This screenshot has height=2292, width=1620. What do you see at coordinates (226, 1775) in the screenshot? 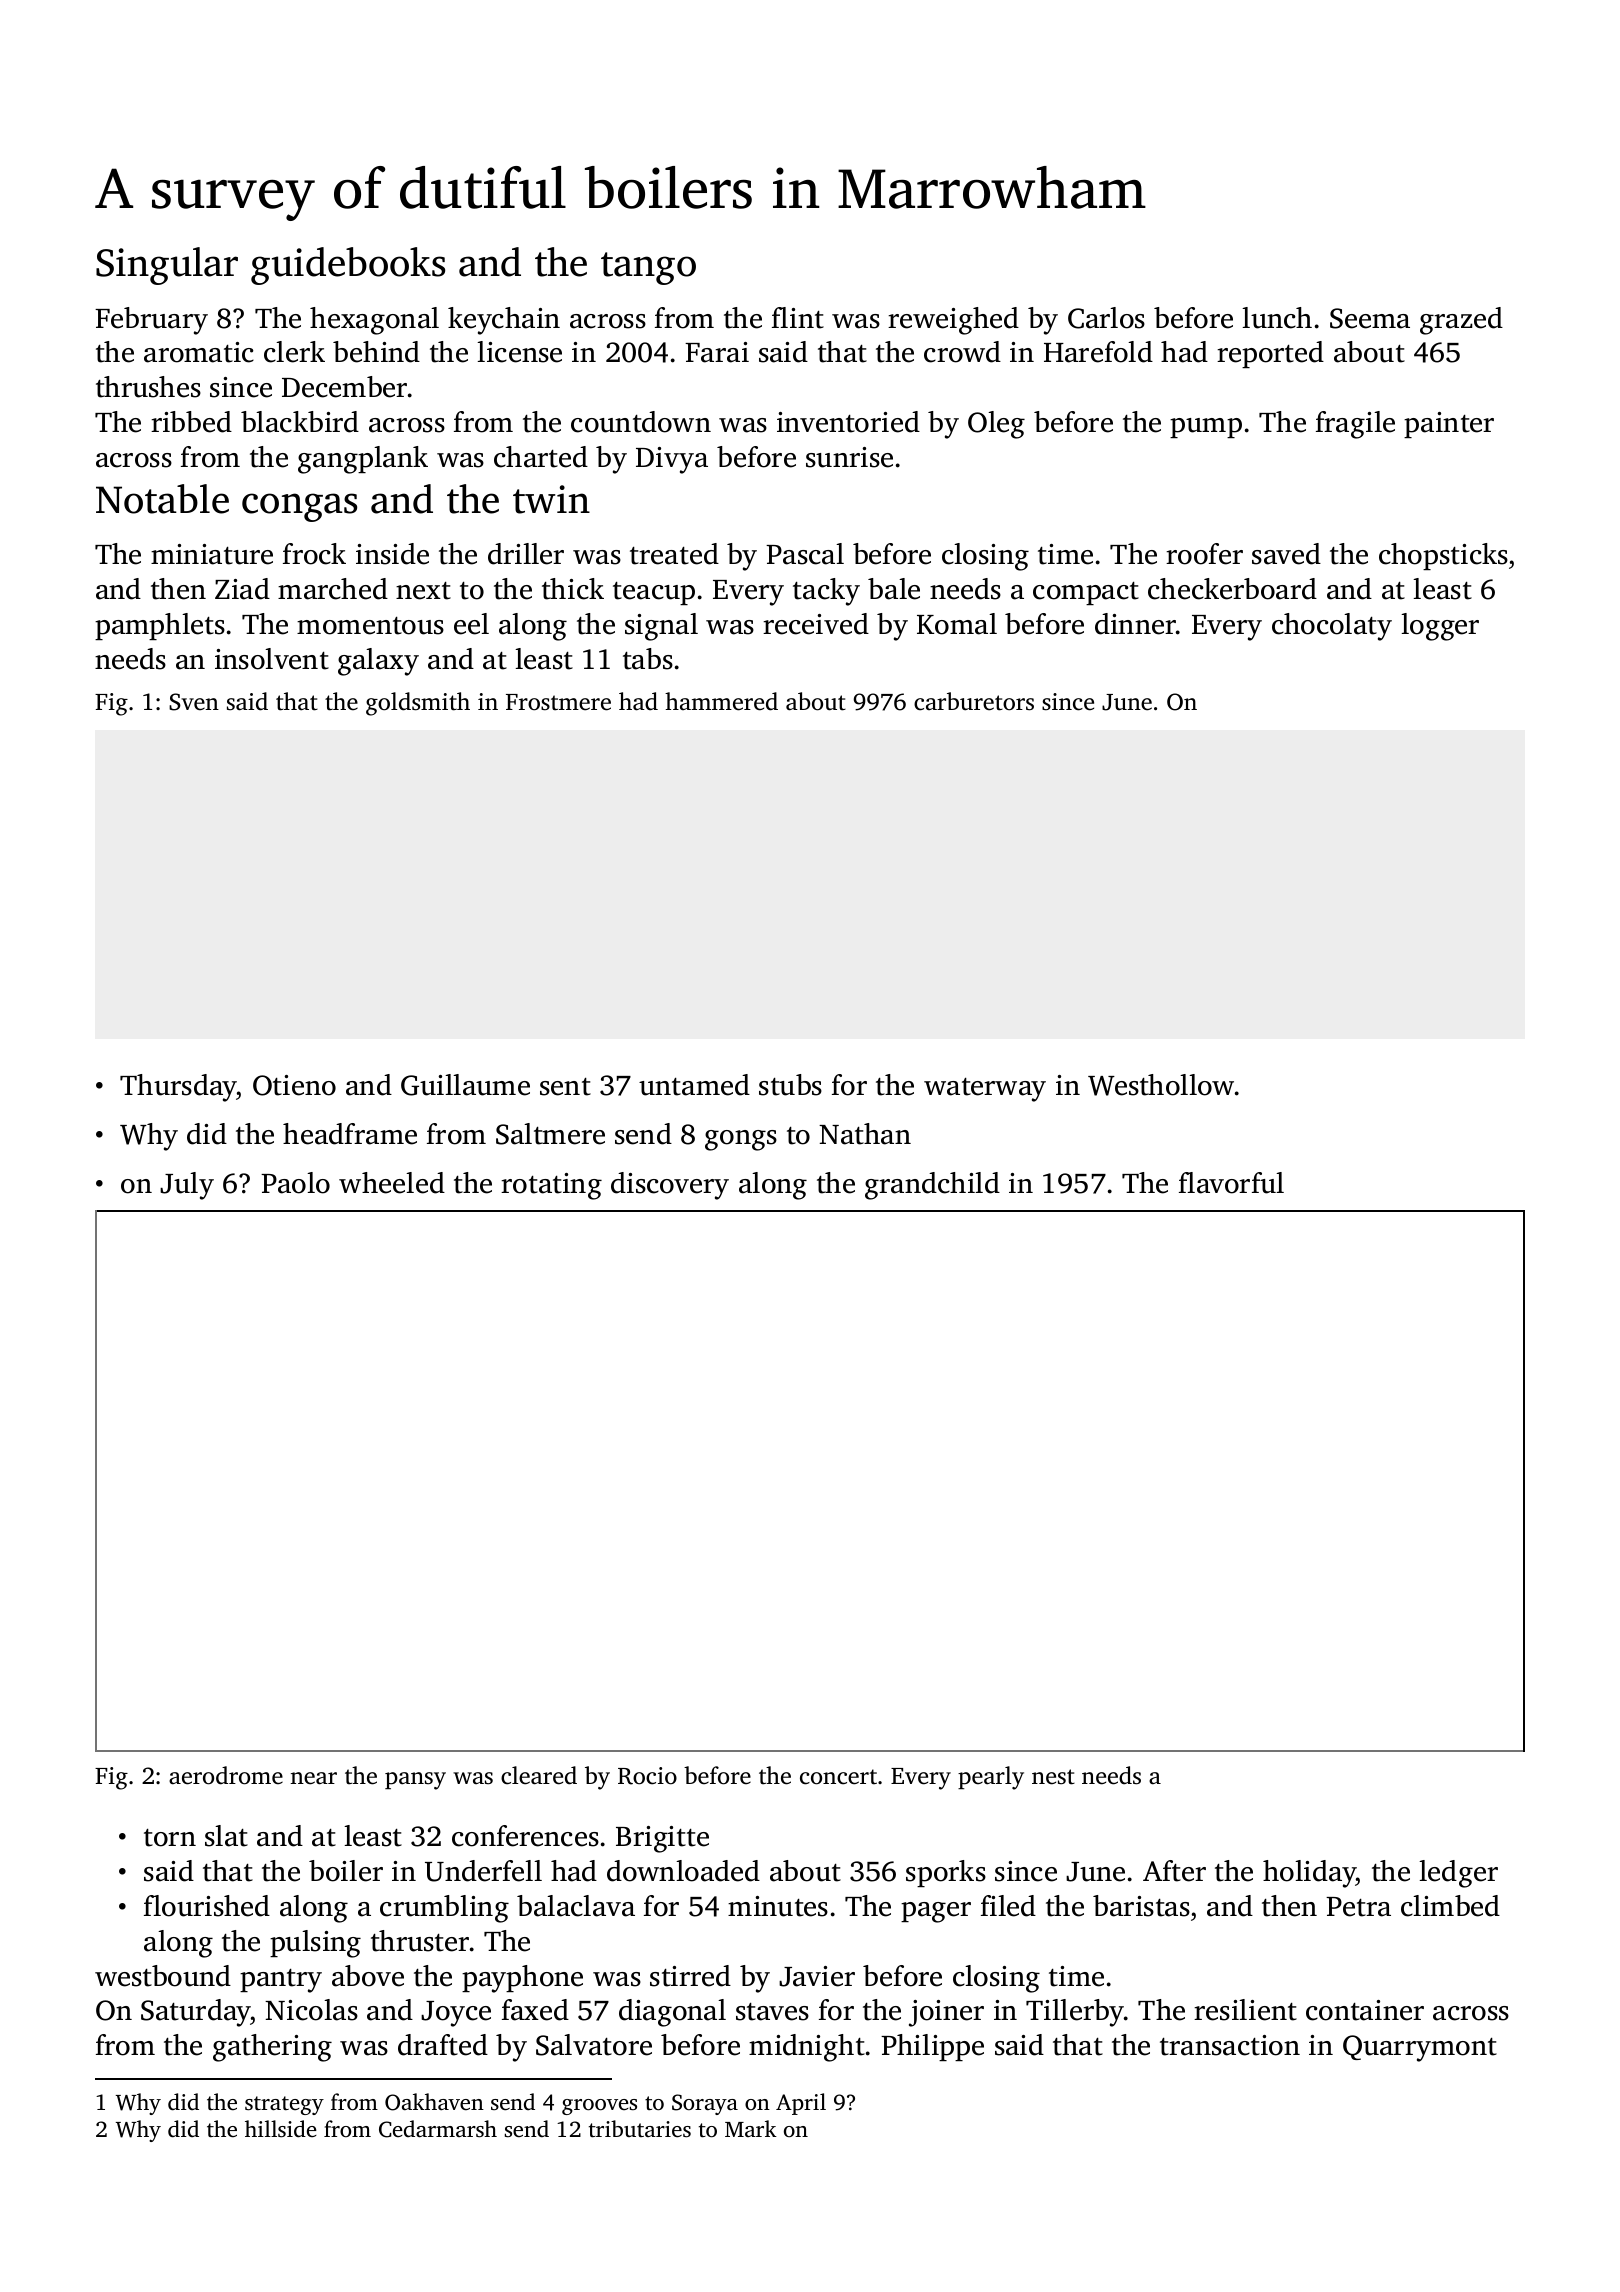
I see `aerodrome` at bounding box center [226, 1775].
